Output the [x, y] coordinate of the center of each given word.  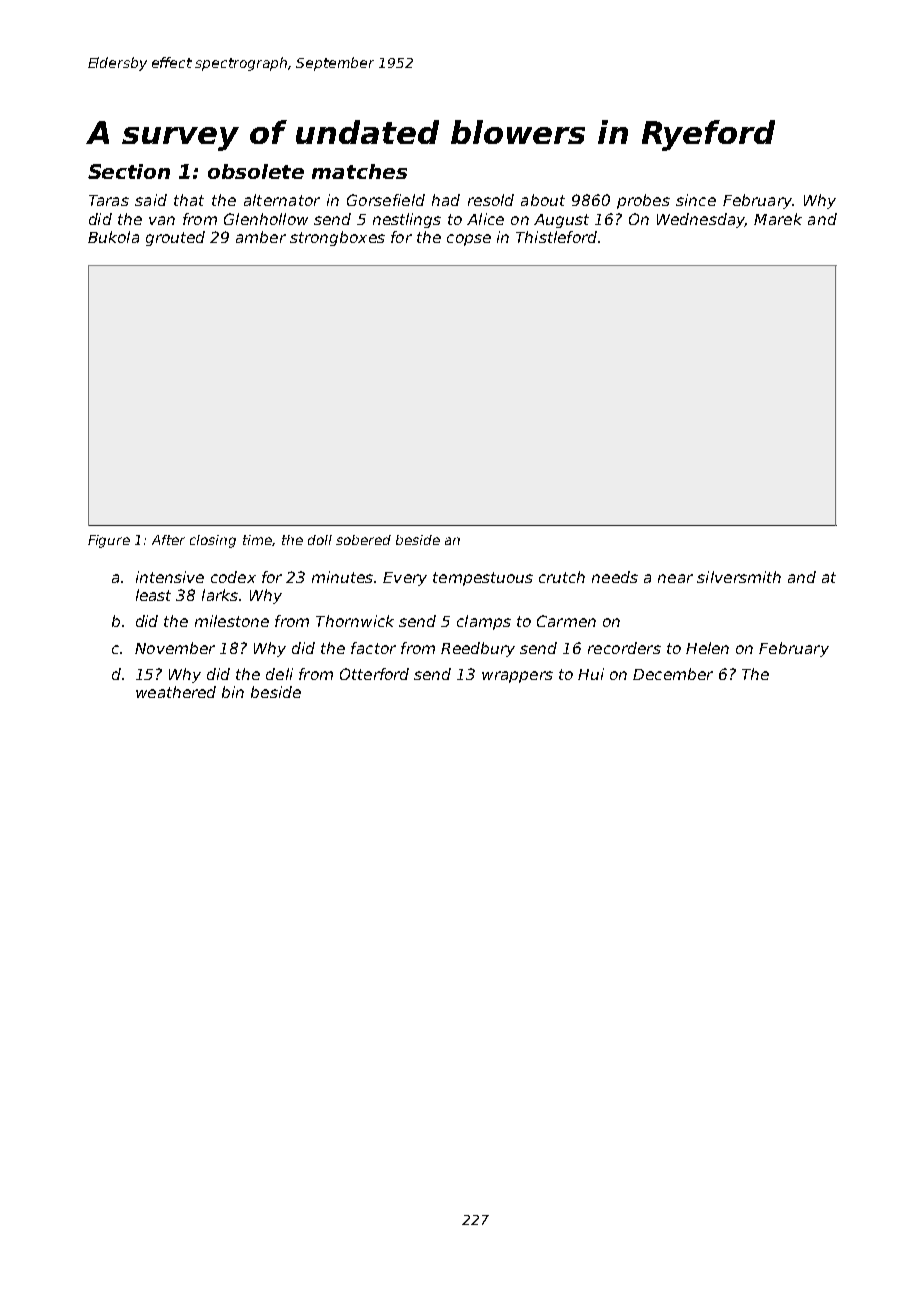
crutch [562, 577]
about [543, 200]
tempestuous [483, 579]
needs [615, 577]
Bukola [113, 237]
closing [213, 541]
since [696, 200]
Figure [109, 541]
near [675, 578]
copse [469, 240]
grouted [175, 238]
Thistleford [556, 237]
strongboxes [337, 238]
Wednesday [701, 220]
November [175, 648]
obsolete [256, 171]
